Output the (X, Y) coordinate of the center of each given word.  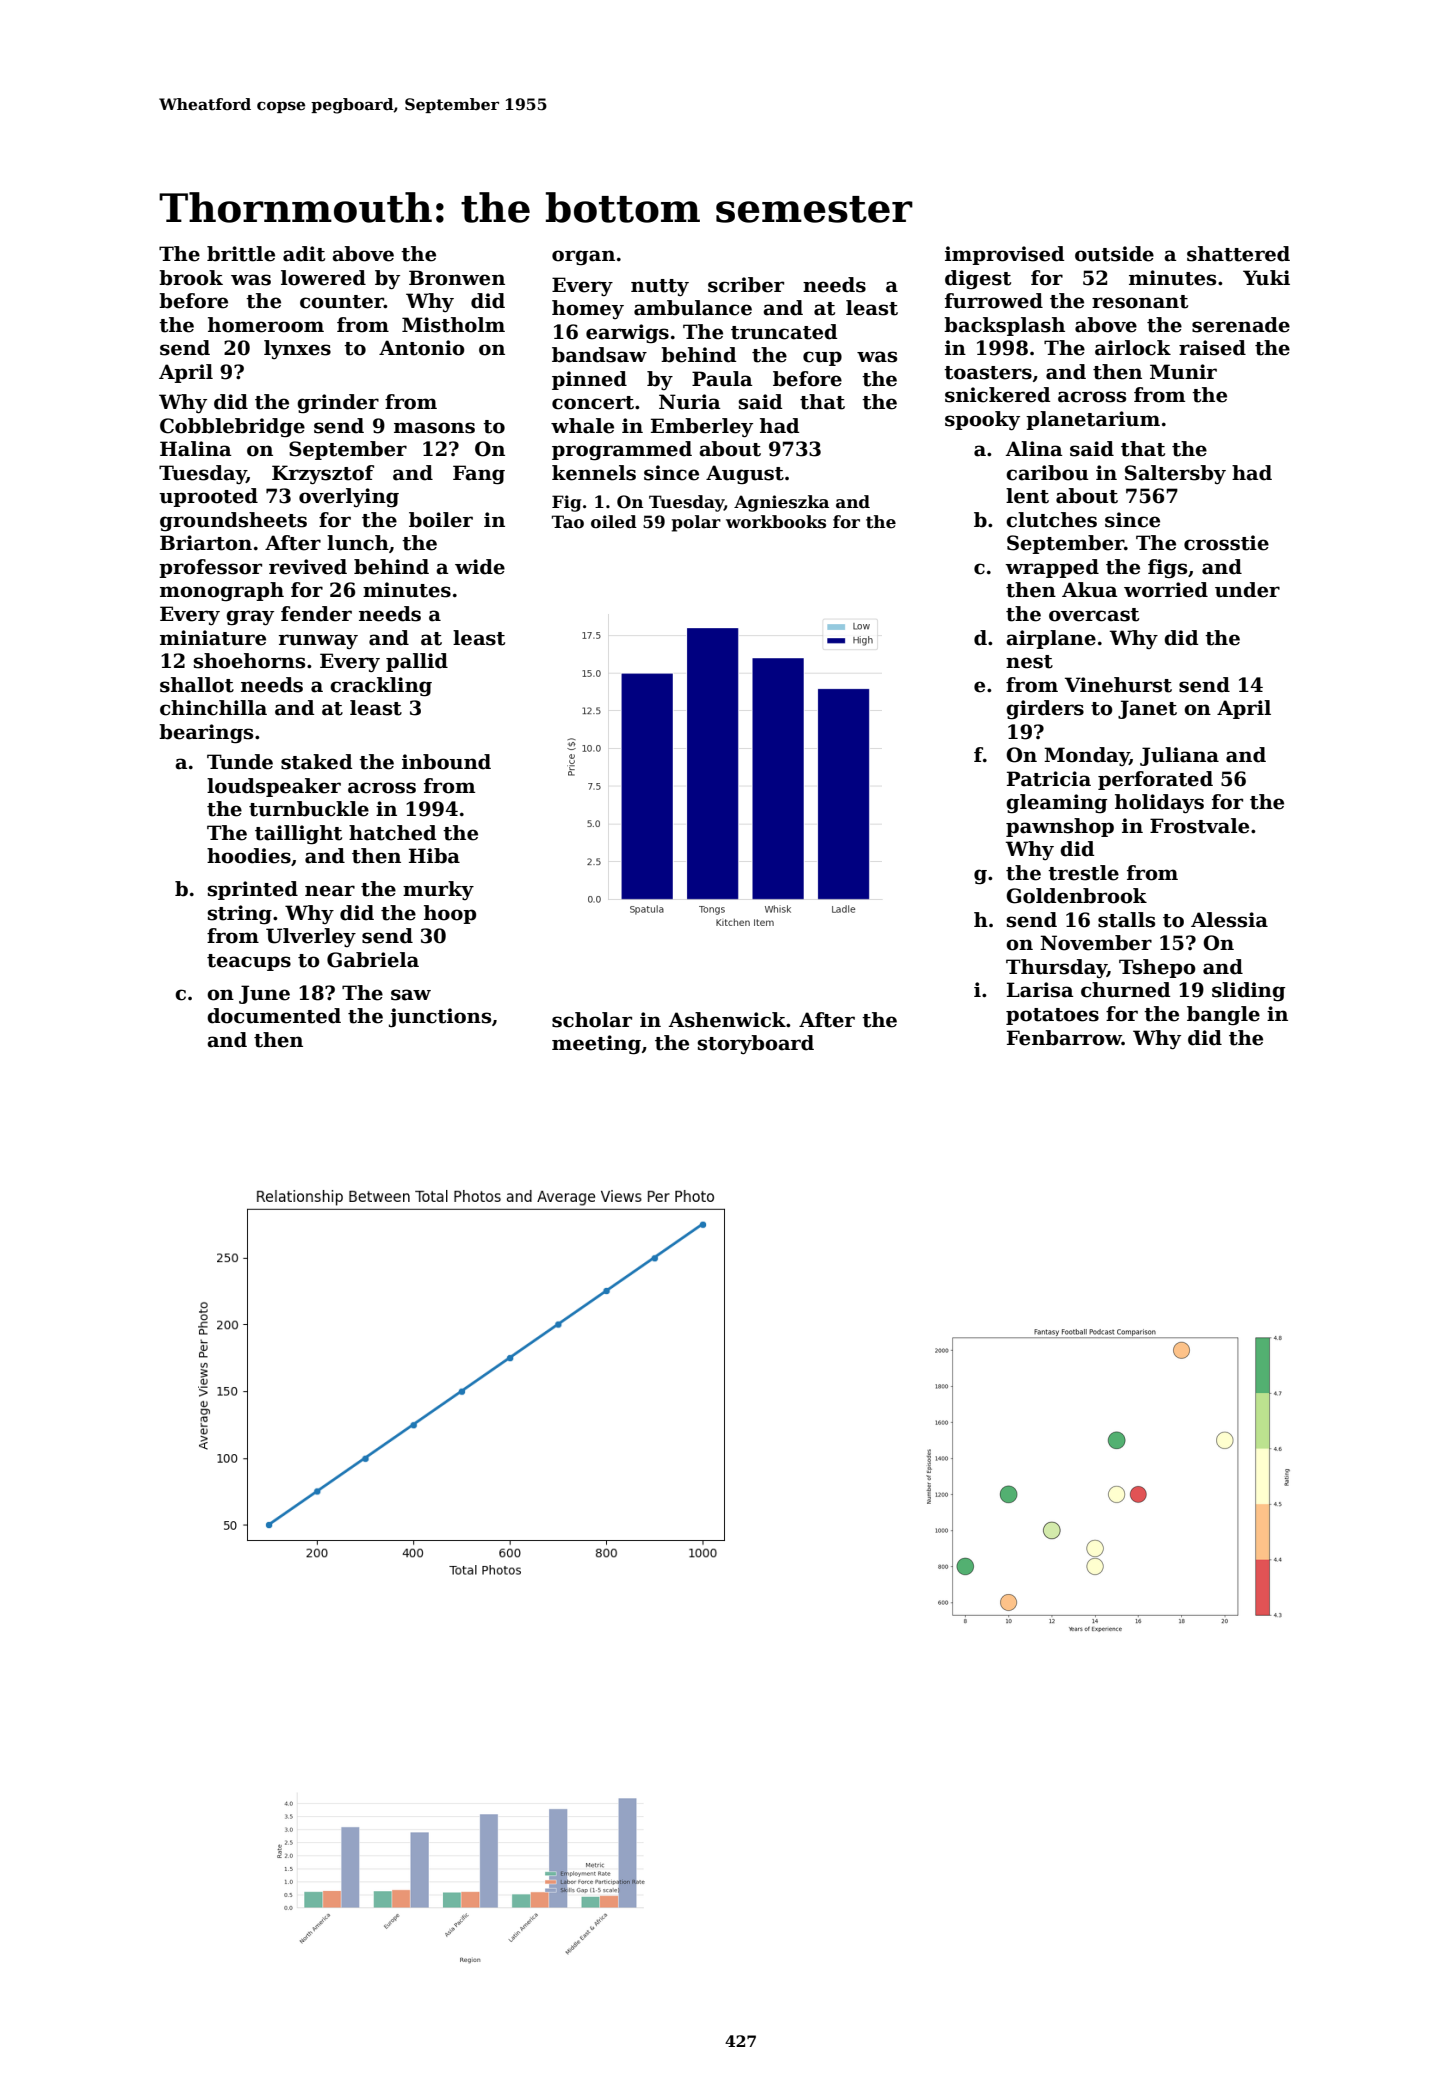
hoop (450, 914)
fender (316, 614)
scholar (592, 1020)
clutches (1051, 520)
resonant (1140, 302)
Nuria (690, 402)
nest (1029, 662)
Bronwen (457, 278)
